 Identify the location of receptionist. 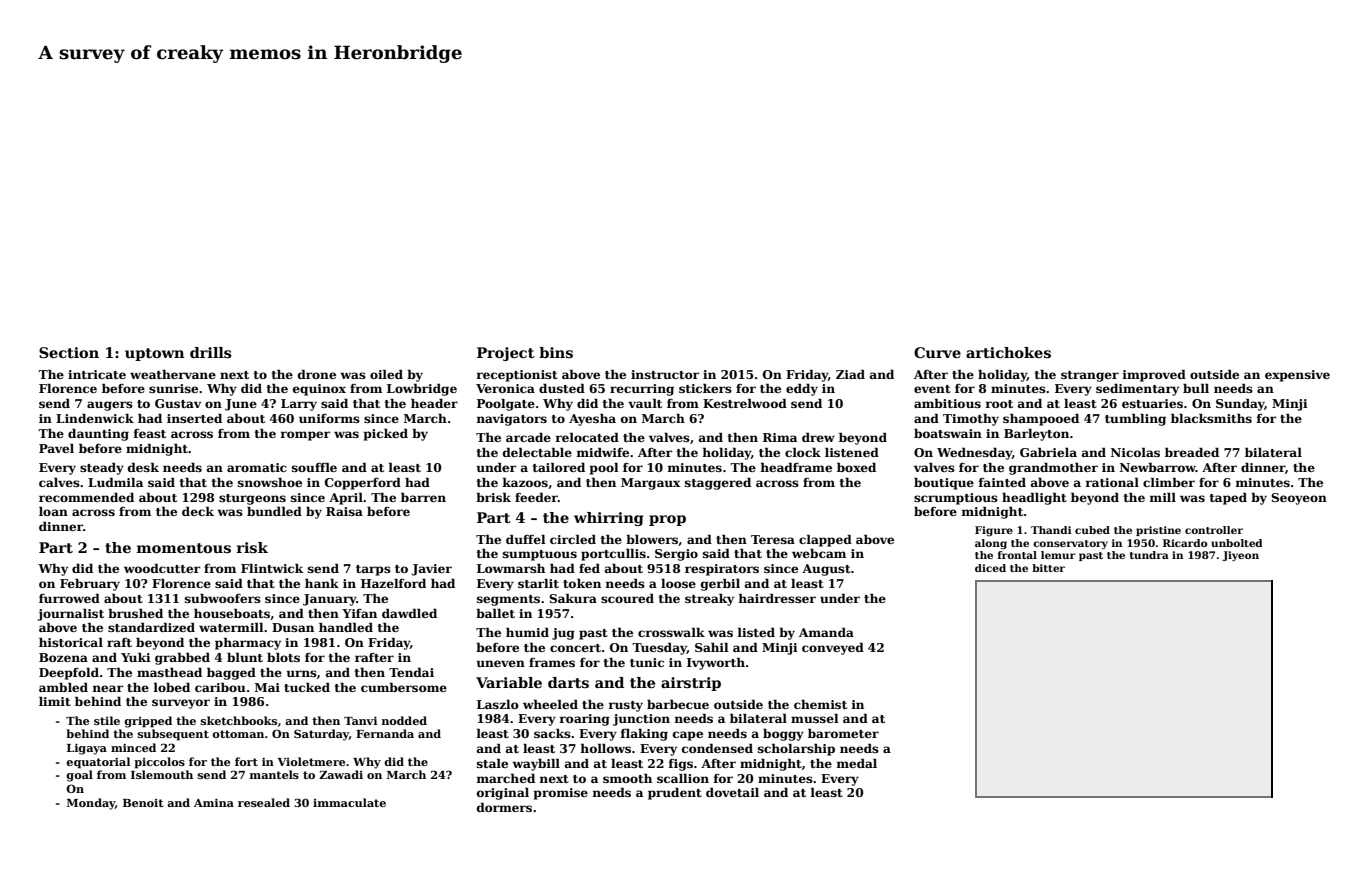
(517, 376).
